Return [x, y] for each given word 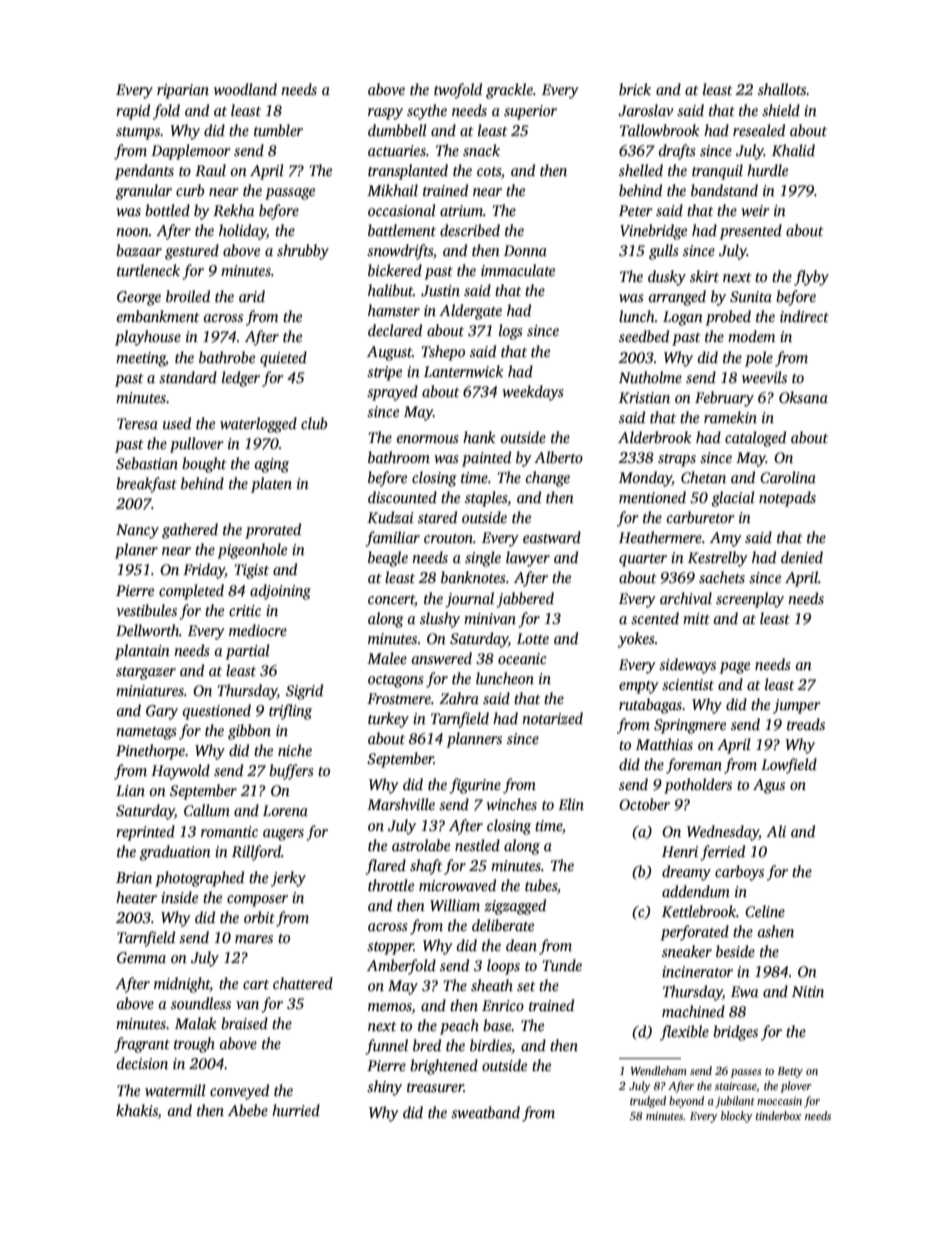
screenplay [750, 600]
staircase [736, 1087]
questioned [217, 712]
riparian [183, 91]
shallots [782, 89]
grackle [509, 91]
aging [272, 465]
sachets [722, 577]
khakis [137, 1110]
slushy [440, 620]
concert [391, 599]
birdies [491, 1046]
